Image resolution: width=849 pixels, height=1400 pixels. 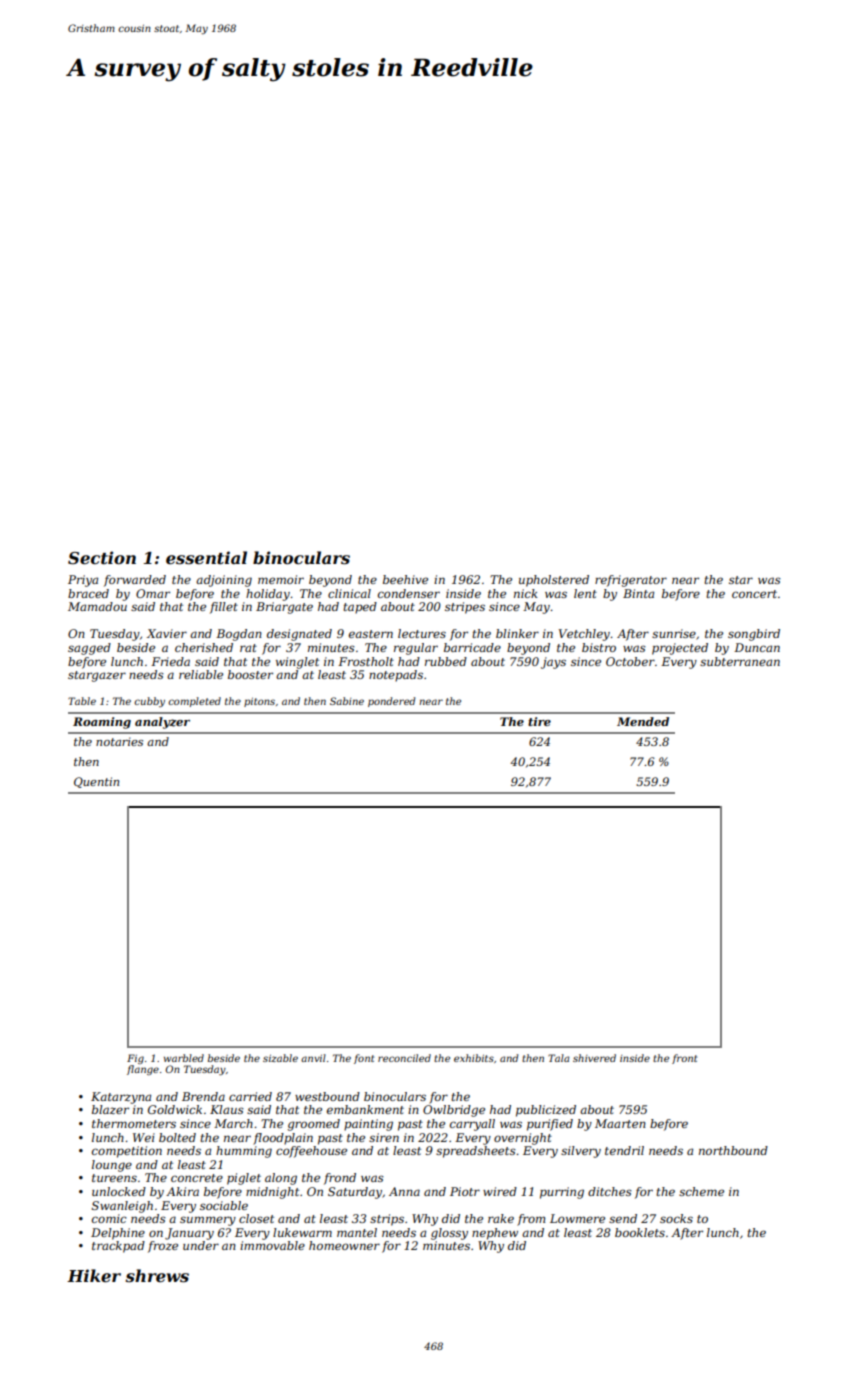 What do you see at coordinates (554, 581) in the image?
I see `upholstered` at bounding box center [554, 581].
